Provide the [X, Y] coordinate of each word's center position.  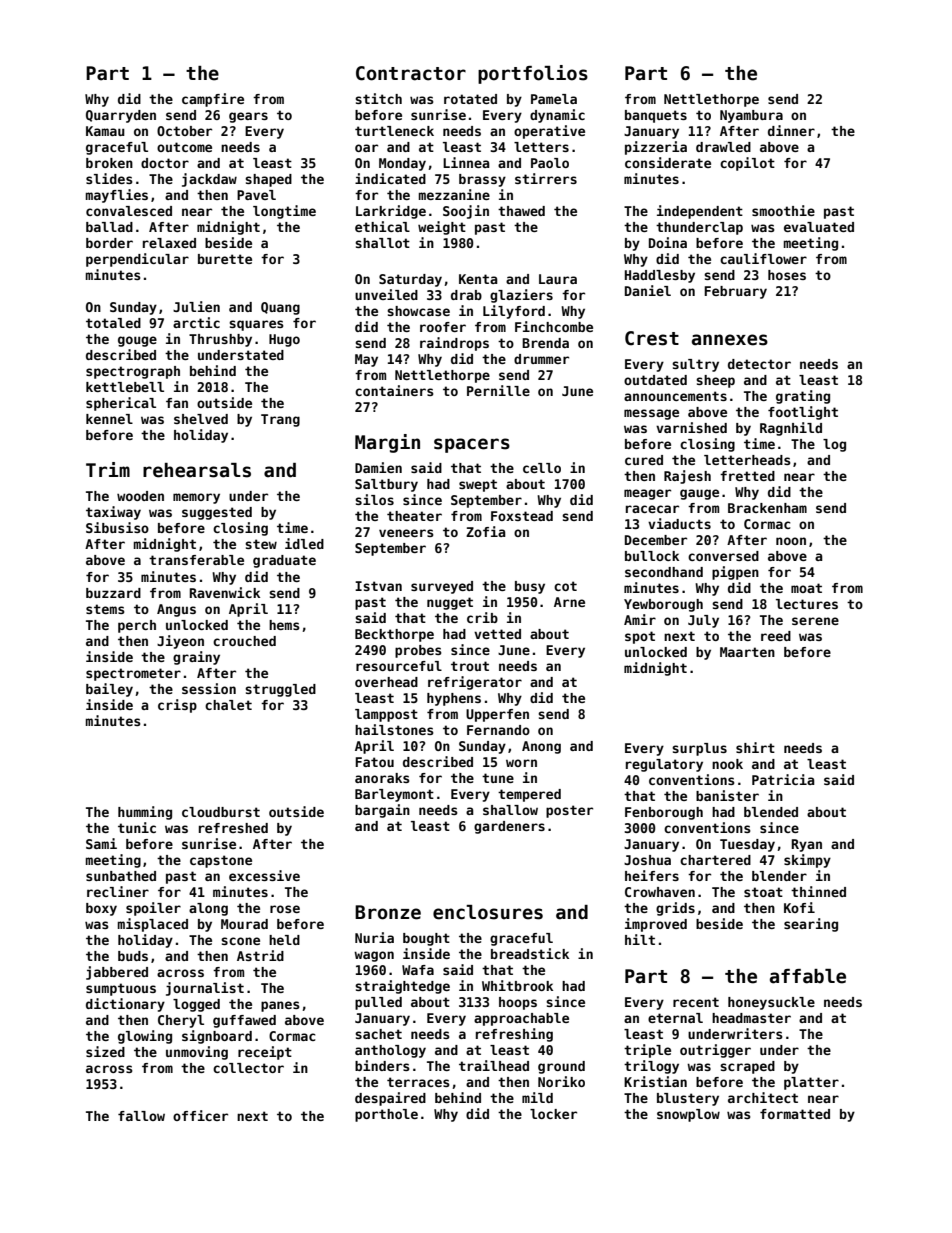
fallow [141, 1116]
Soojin [466, 212]
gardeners [509, 827]
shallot [382, 243]
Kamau [105, 131]
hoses [787, 275]
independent [700, 212]
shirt [755, 747]
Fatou [374, 762]
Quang [280, 308]
